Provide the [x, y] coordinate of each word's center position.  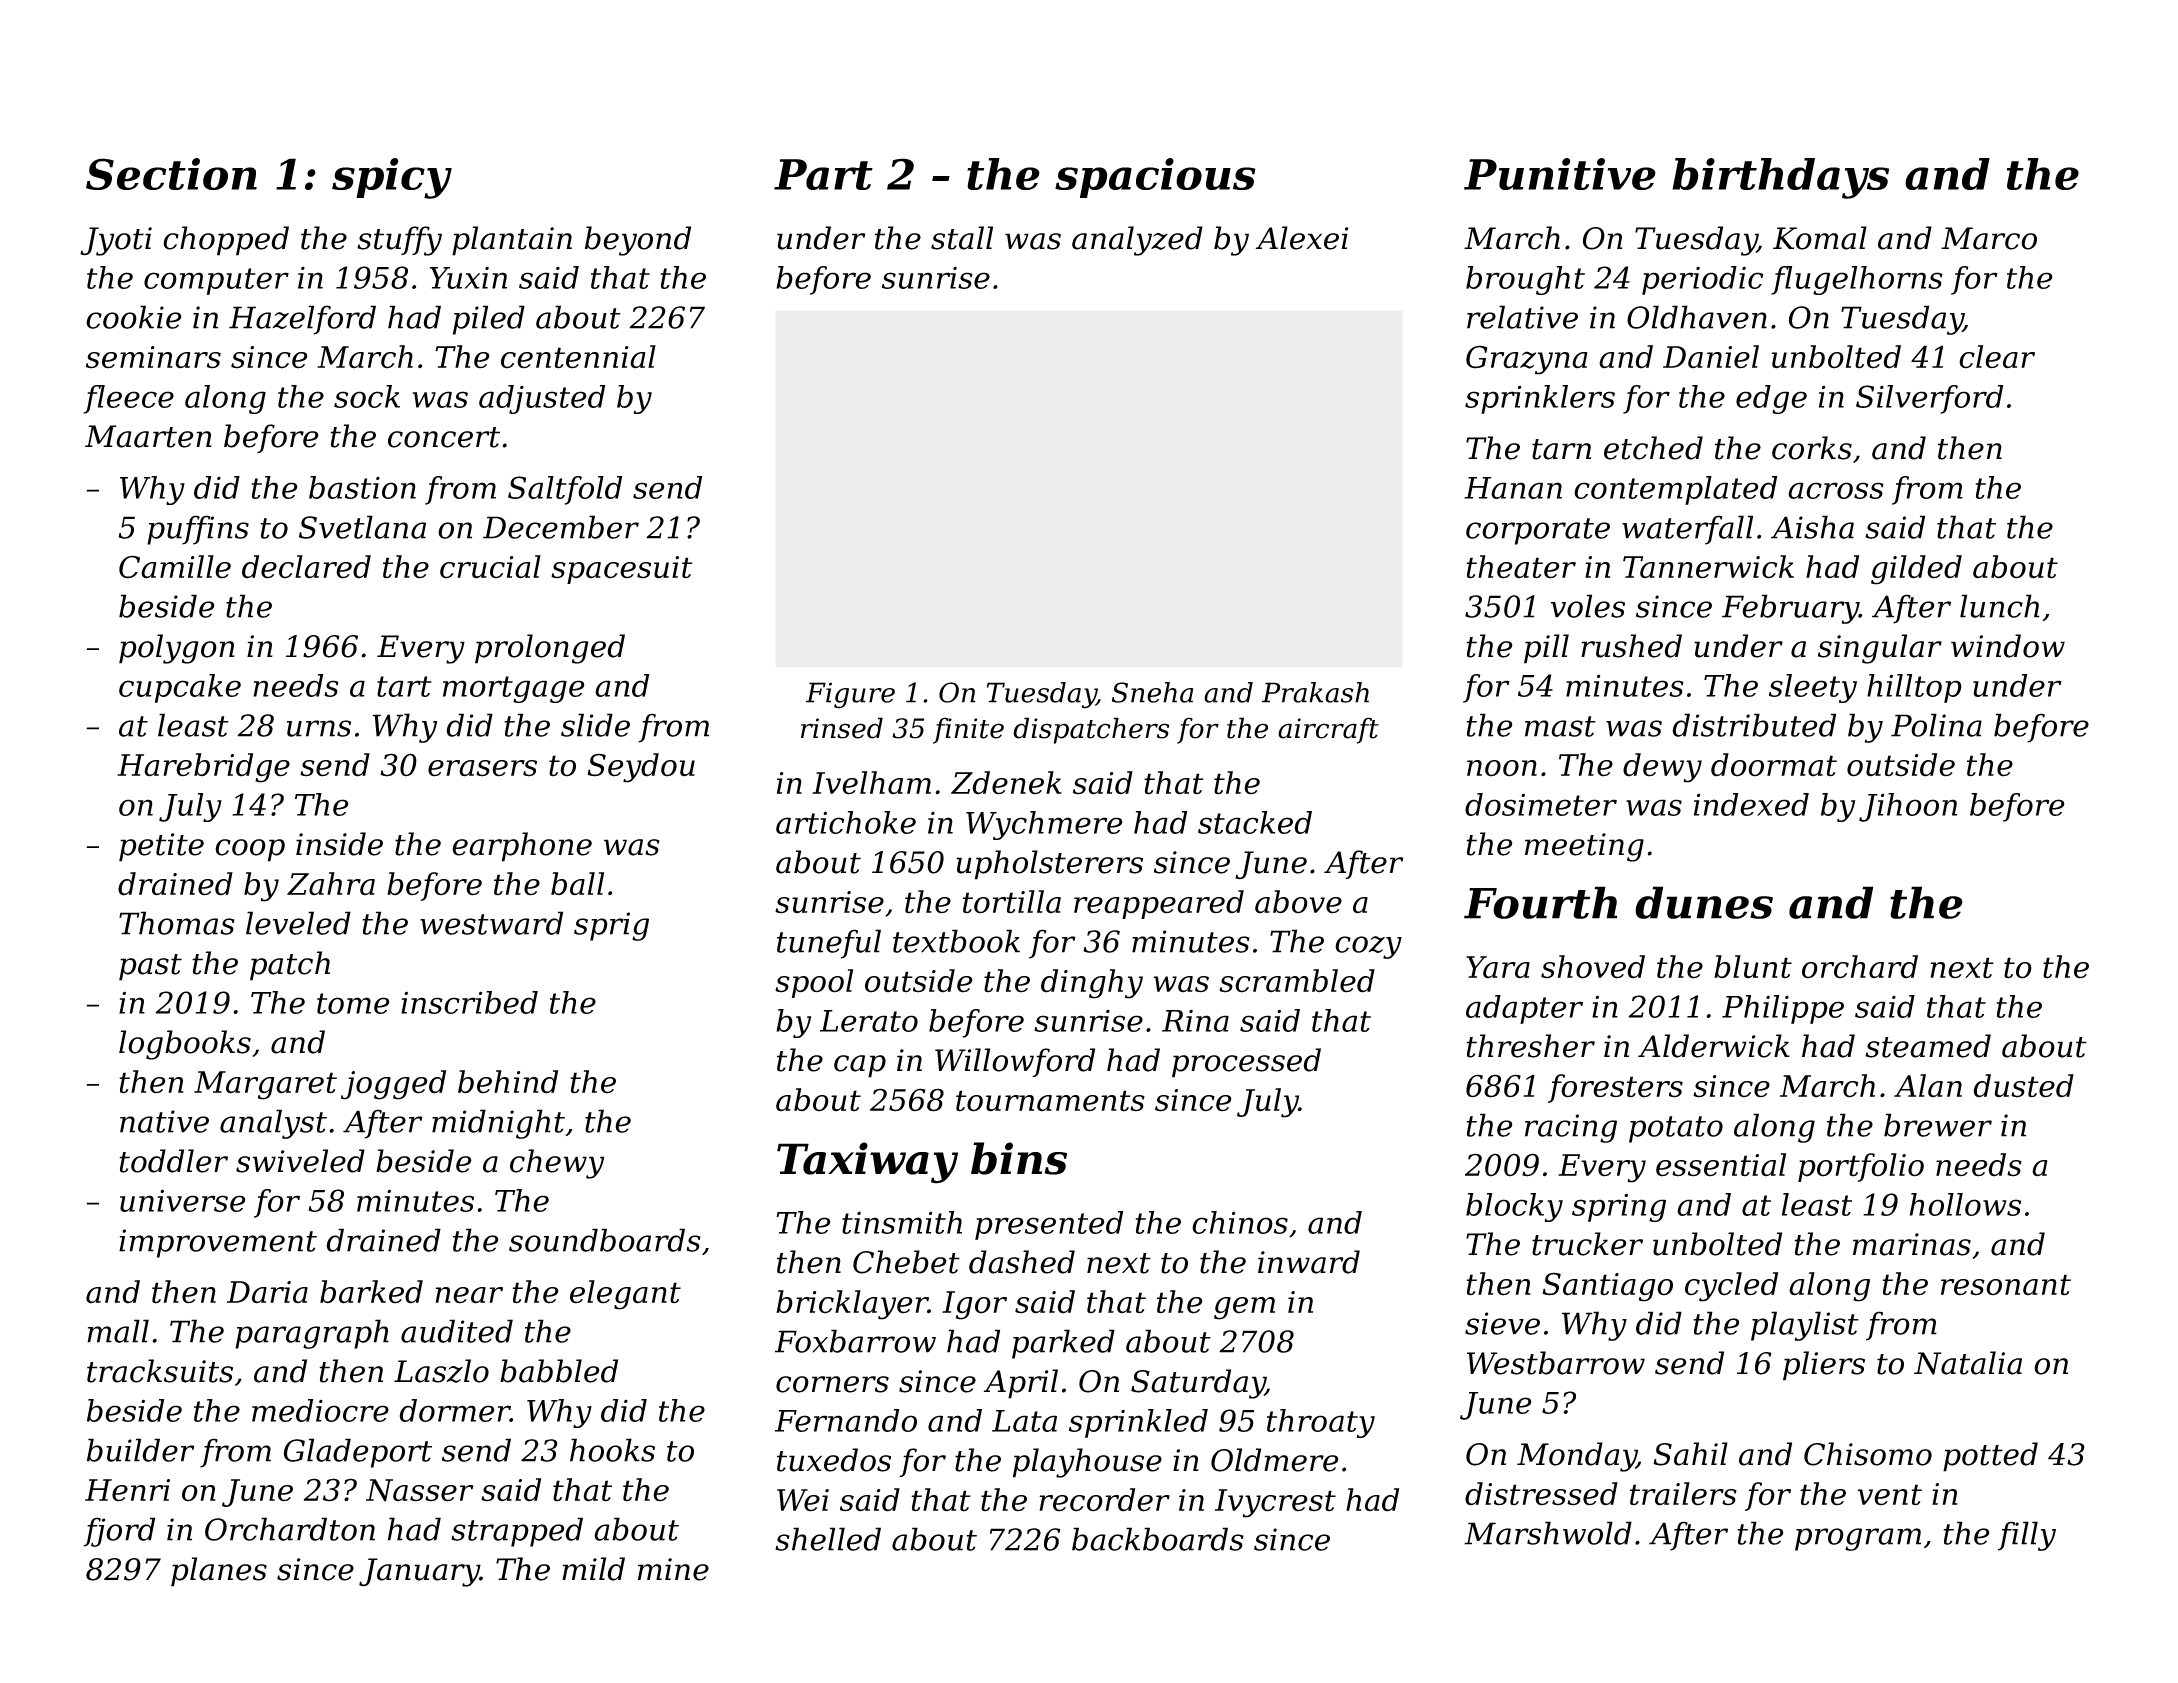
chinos [1240, 1222]
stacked [1255, 822]
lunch [1999, 606]
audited [457, 1331]
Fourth [1540, 902]
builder [141, 1450]
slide [595, 725]
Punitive [1560, 174]
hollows [1965, 1204]
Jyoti [116, 241]
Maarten [148, 436]
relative [1522, 317]
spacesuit [622, 570]
